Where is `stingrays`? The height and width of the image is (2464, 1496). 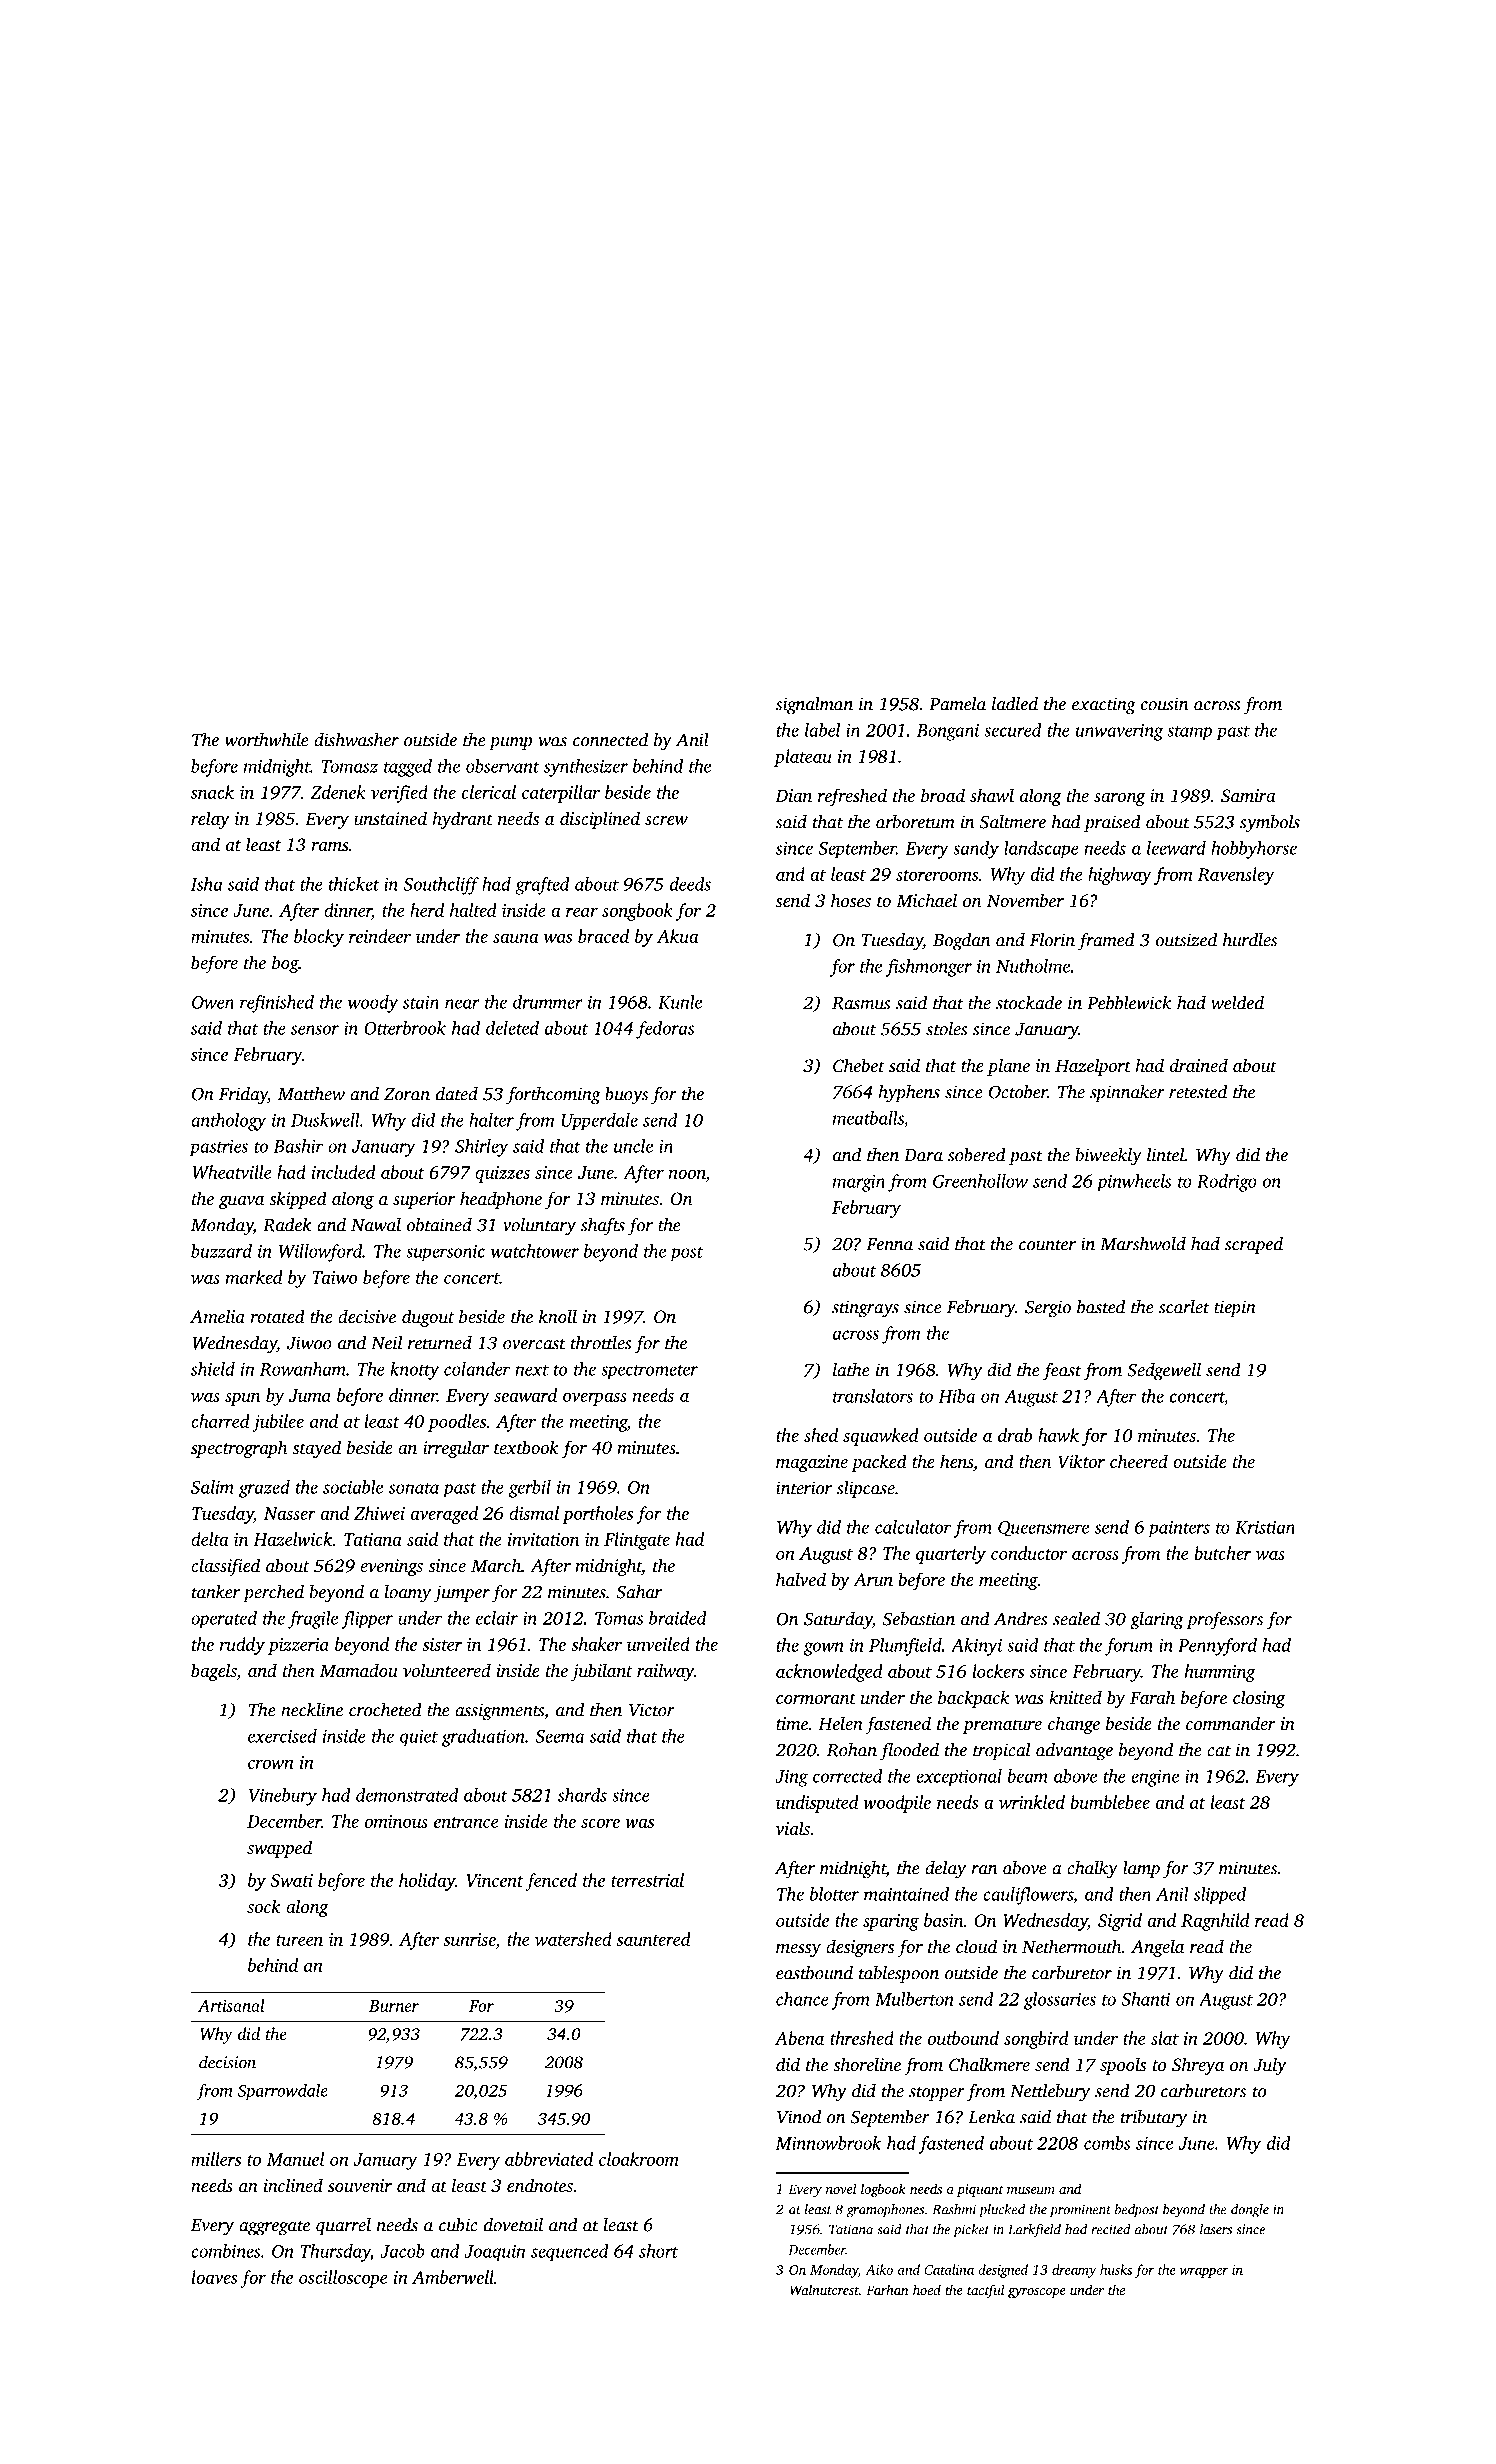
stingrays is located at coordinates (865, 1309).
